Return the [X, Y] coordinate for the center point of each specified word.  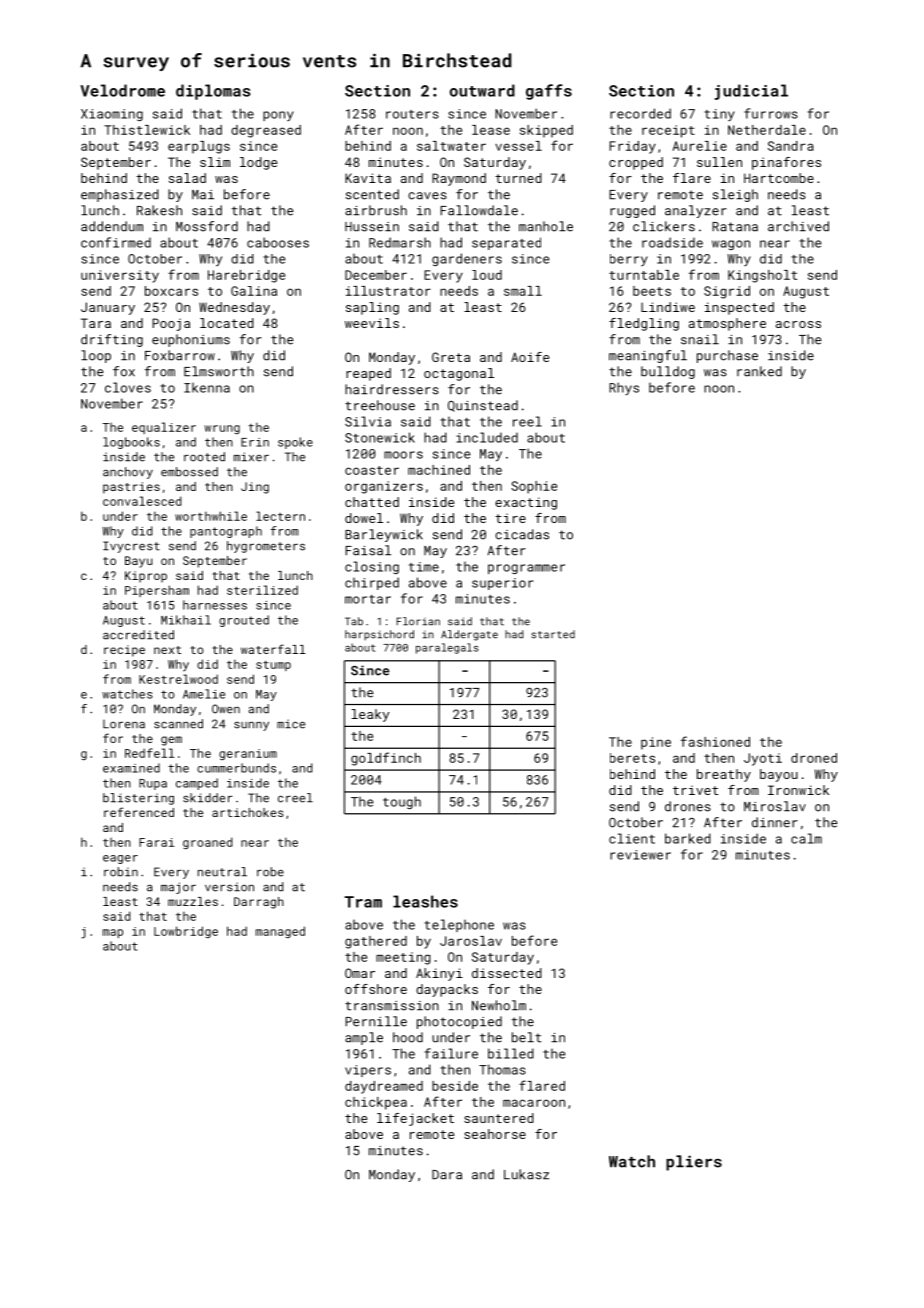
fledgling [644, 324]
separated [506, 243]
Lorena [124, 724]
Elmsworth [219, 371]
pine [656, 743]
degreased [266, 131]
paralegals [447, 648]
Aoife [530, 357]
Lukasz [526, 1174]
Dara [447, 1175]
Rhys [624, 388]
